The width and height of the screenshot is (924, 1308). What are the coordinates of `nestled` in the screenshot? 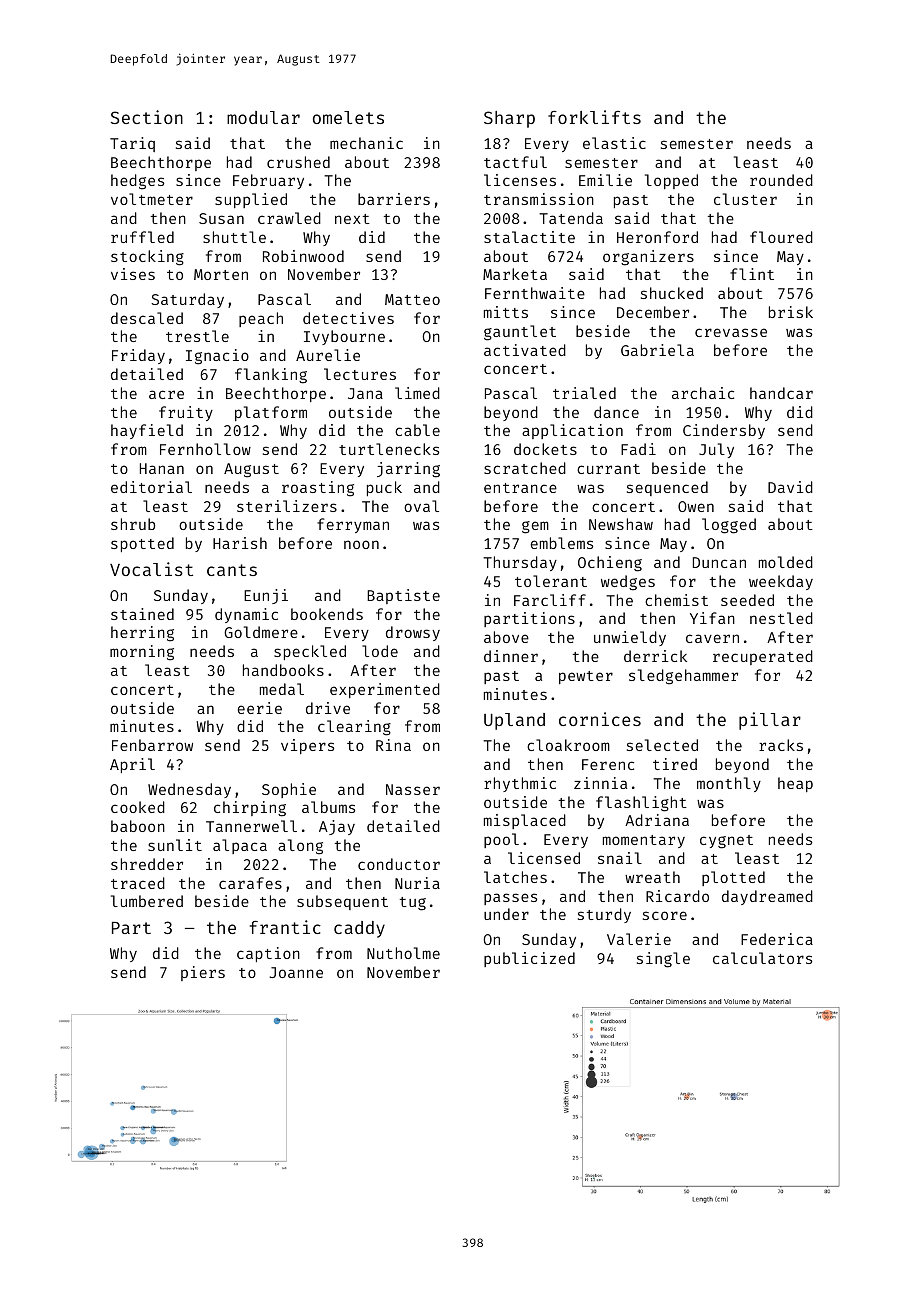 It's located at (781, 618).
